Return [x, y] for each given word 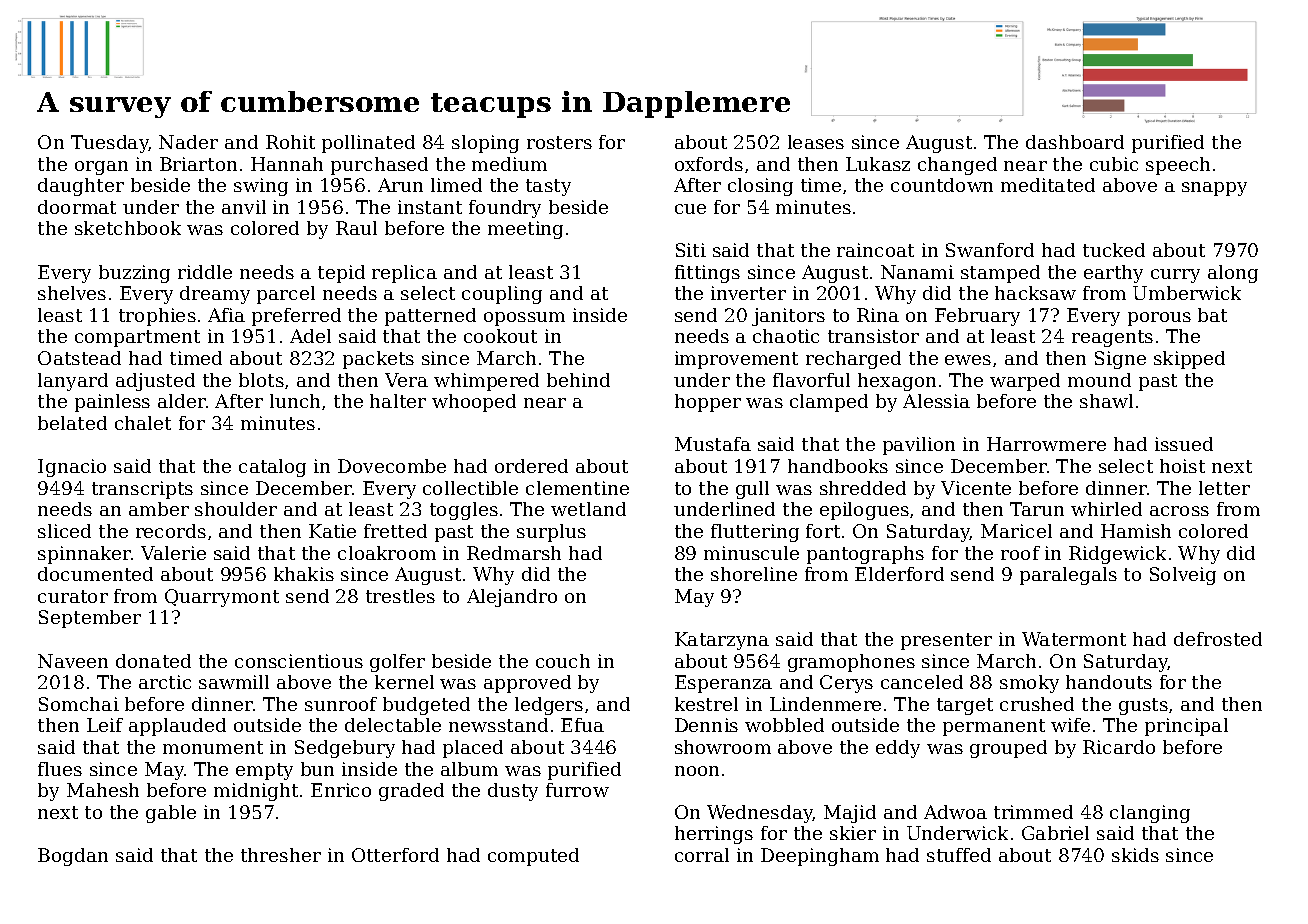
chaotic [786, 336]
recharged [853, 360]
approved [527, 684]
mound [1099, 380]
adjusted [155, 382]
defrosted [1218, 639]
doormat [77, 207]
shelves [72, 293]
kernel [404, 682]
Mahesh [103, 790]
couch [563, 661]
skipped [1189, 360]
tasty [548, 187]
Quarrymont [222, 598]
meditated [1048, 185]
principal [1186, 727]
